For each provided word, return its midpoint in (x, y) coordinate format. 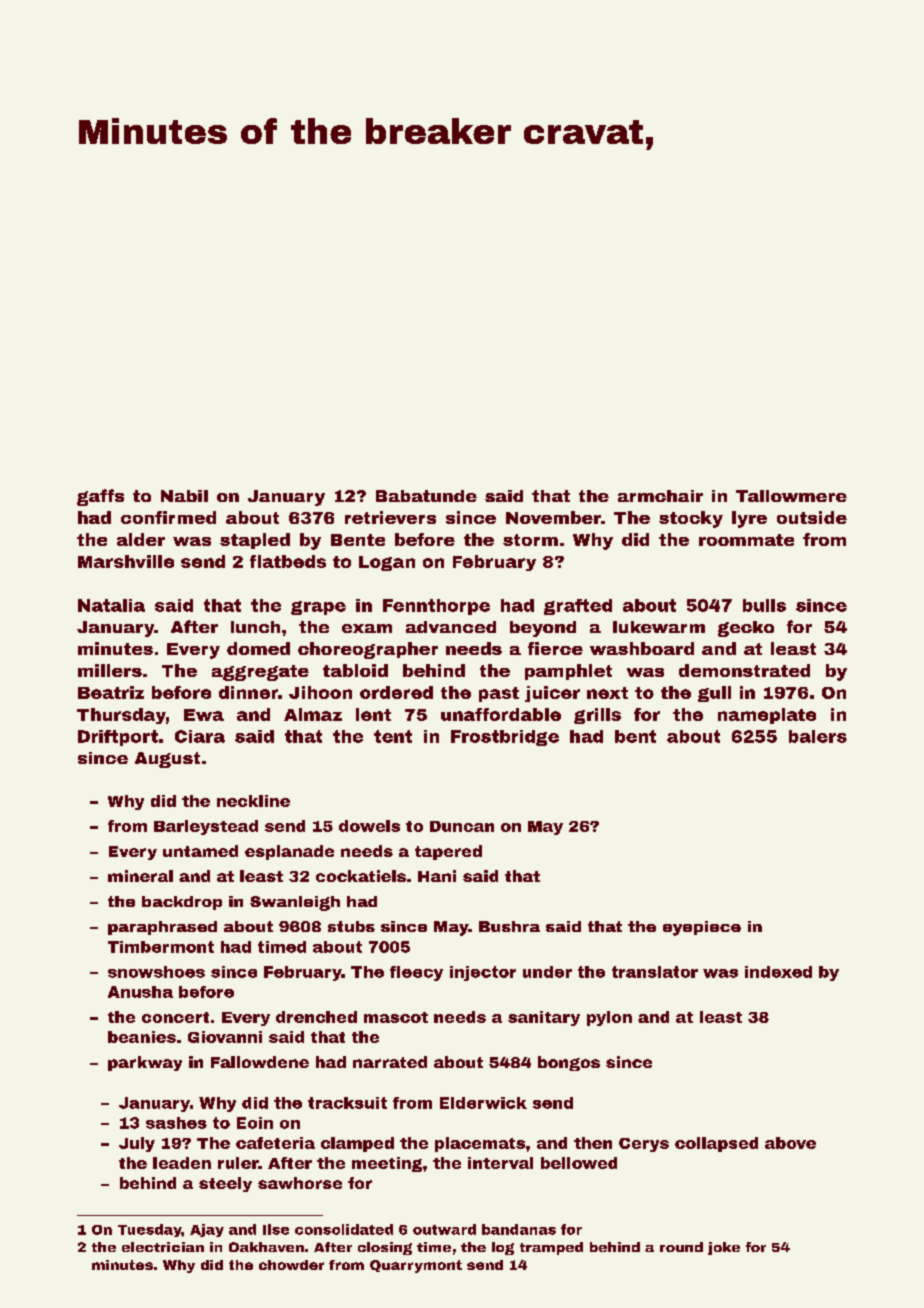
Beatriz (111, 692)
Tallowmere (791, 496)
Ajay (207, 1230)
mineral (140, 876)
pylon (609, 1018)
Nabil (184, 496)
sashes (176, 1123)
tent (393, 736)
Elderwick (483, 1103)
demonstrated (744, 670)
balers (818, 736)
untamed (200, 851)
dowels (369, 826)
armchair (660, 496)
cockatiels (361, 876)
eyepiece (702, 928)
